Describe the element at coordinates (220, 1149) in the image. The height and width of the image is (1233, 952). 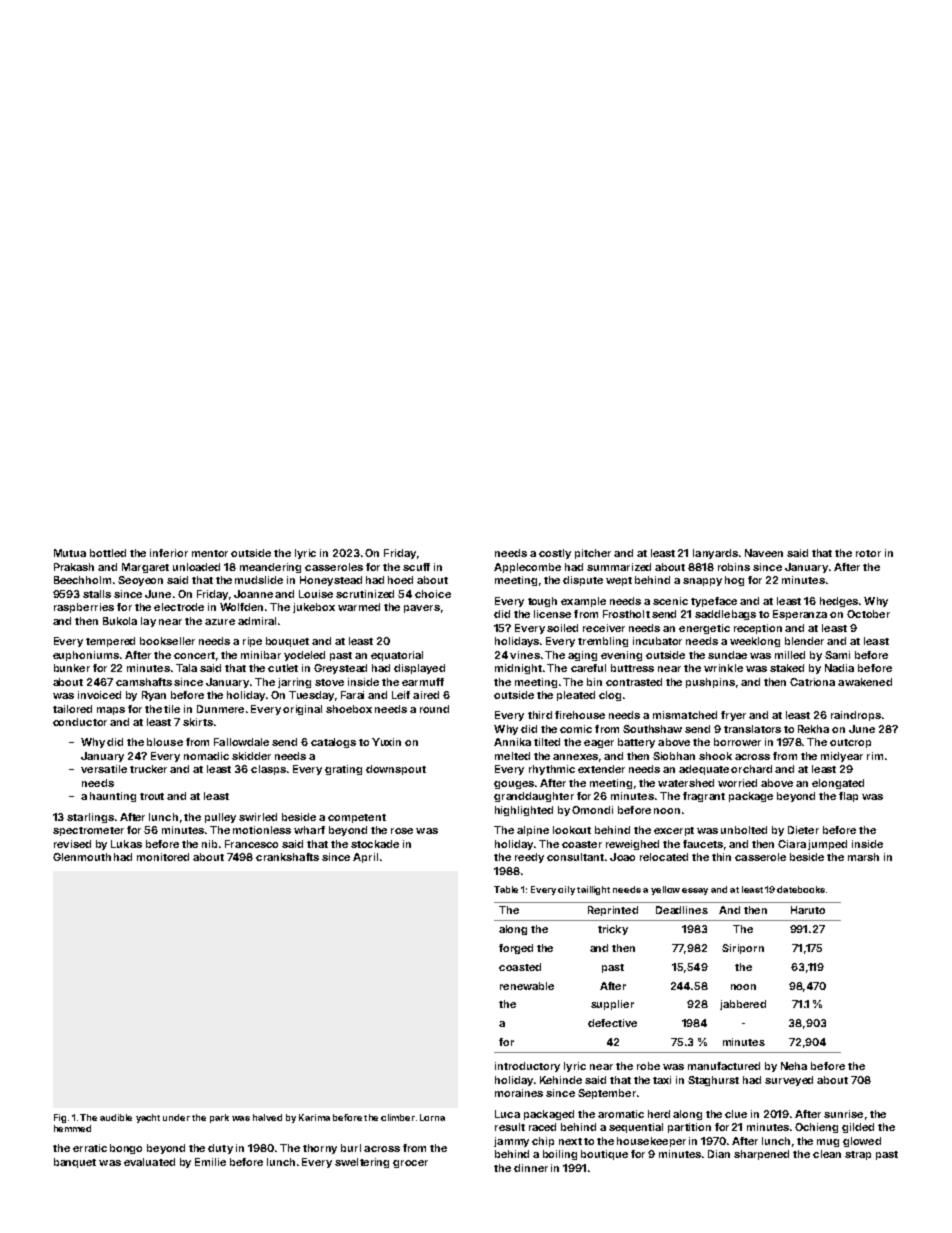
I see `duty` at that location.
